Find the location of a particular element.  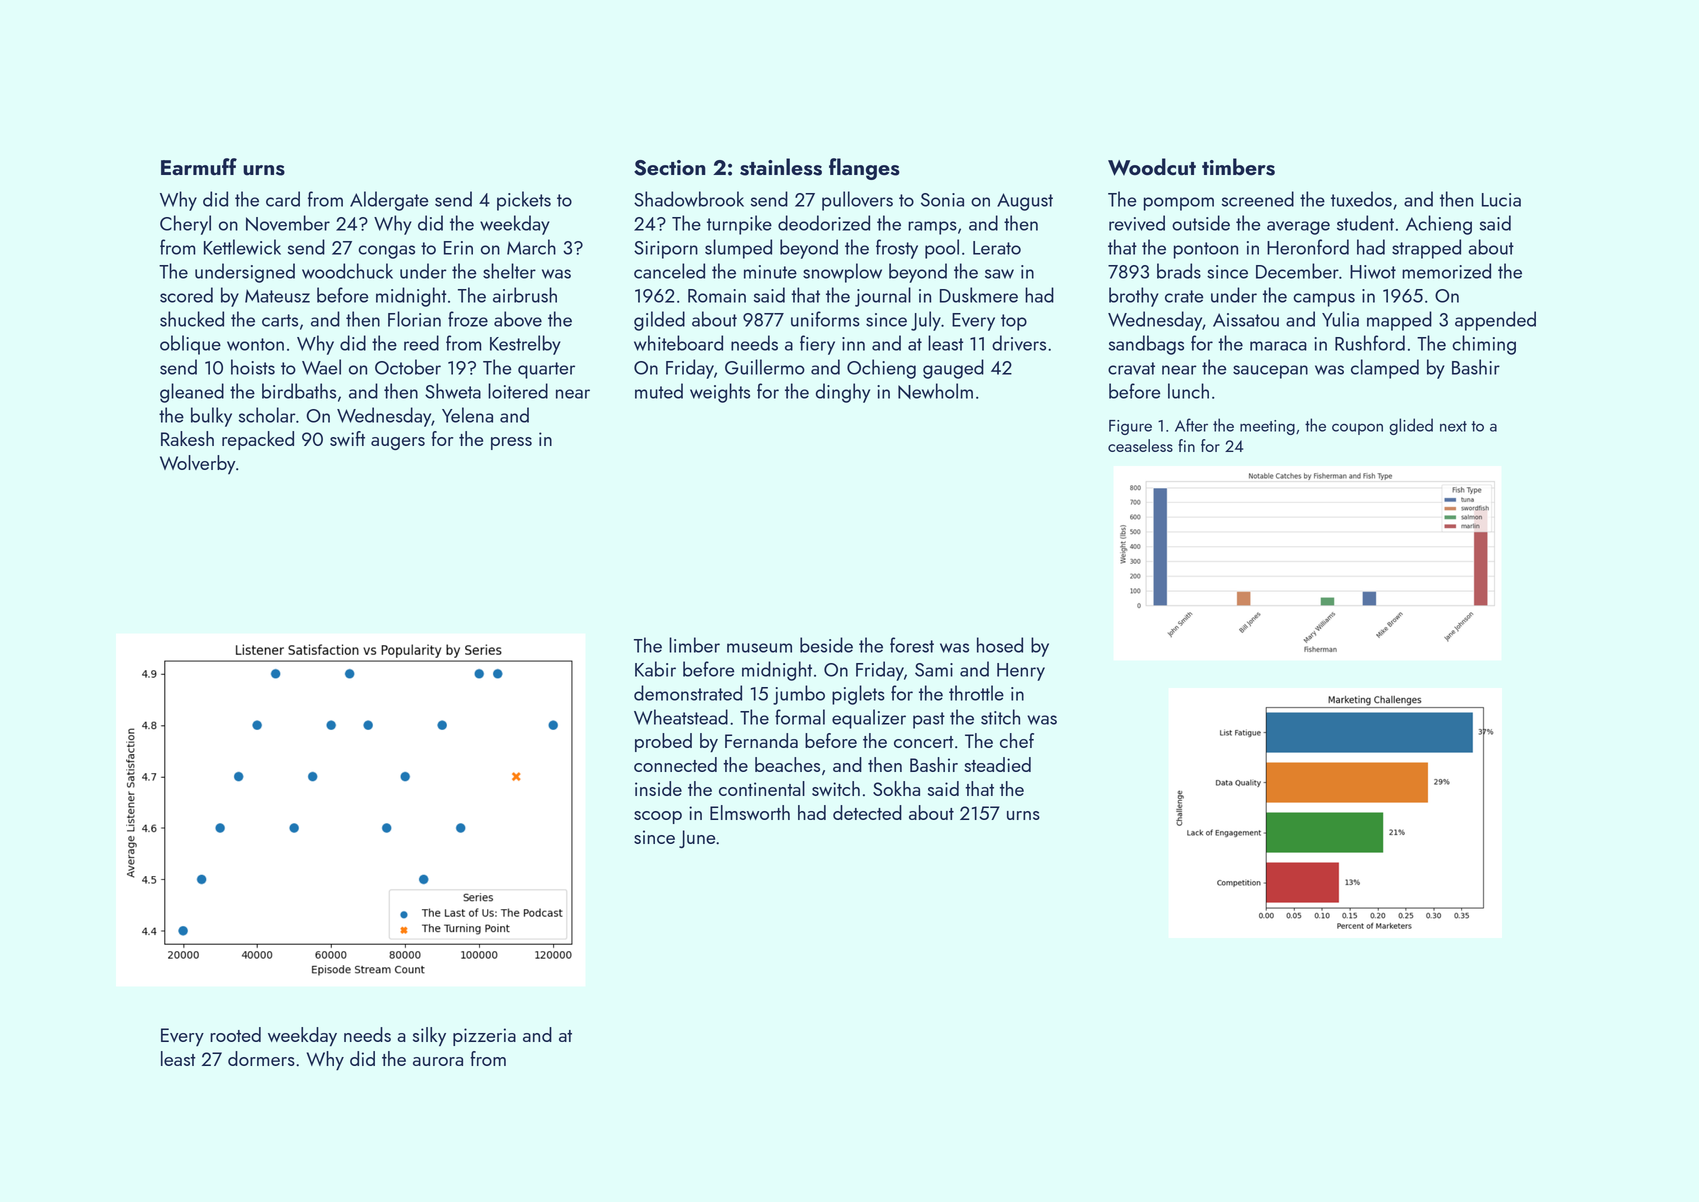

hosed is located at coordinates (1000, 645).
